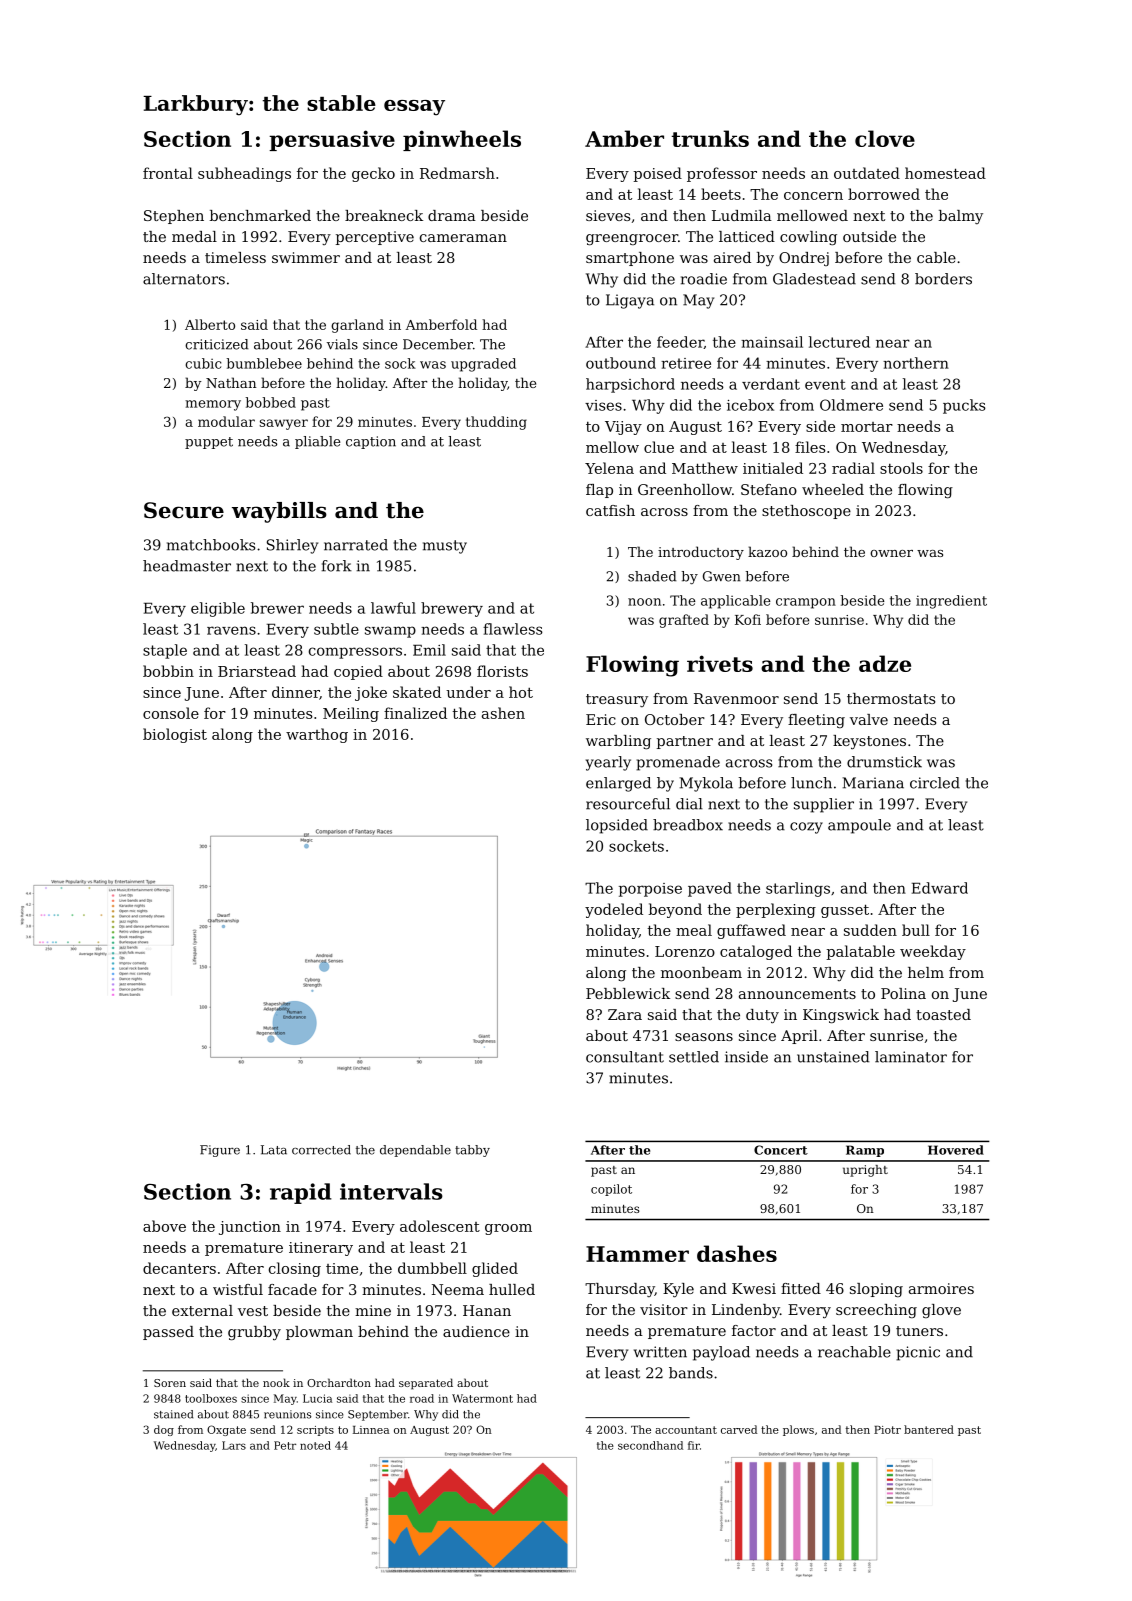  What do you see at coordinates (321, 1150) in the screenshot?
I see `corrected` at bounding box center [321, 1150].
